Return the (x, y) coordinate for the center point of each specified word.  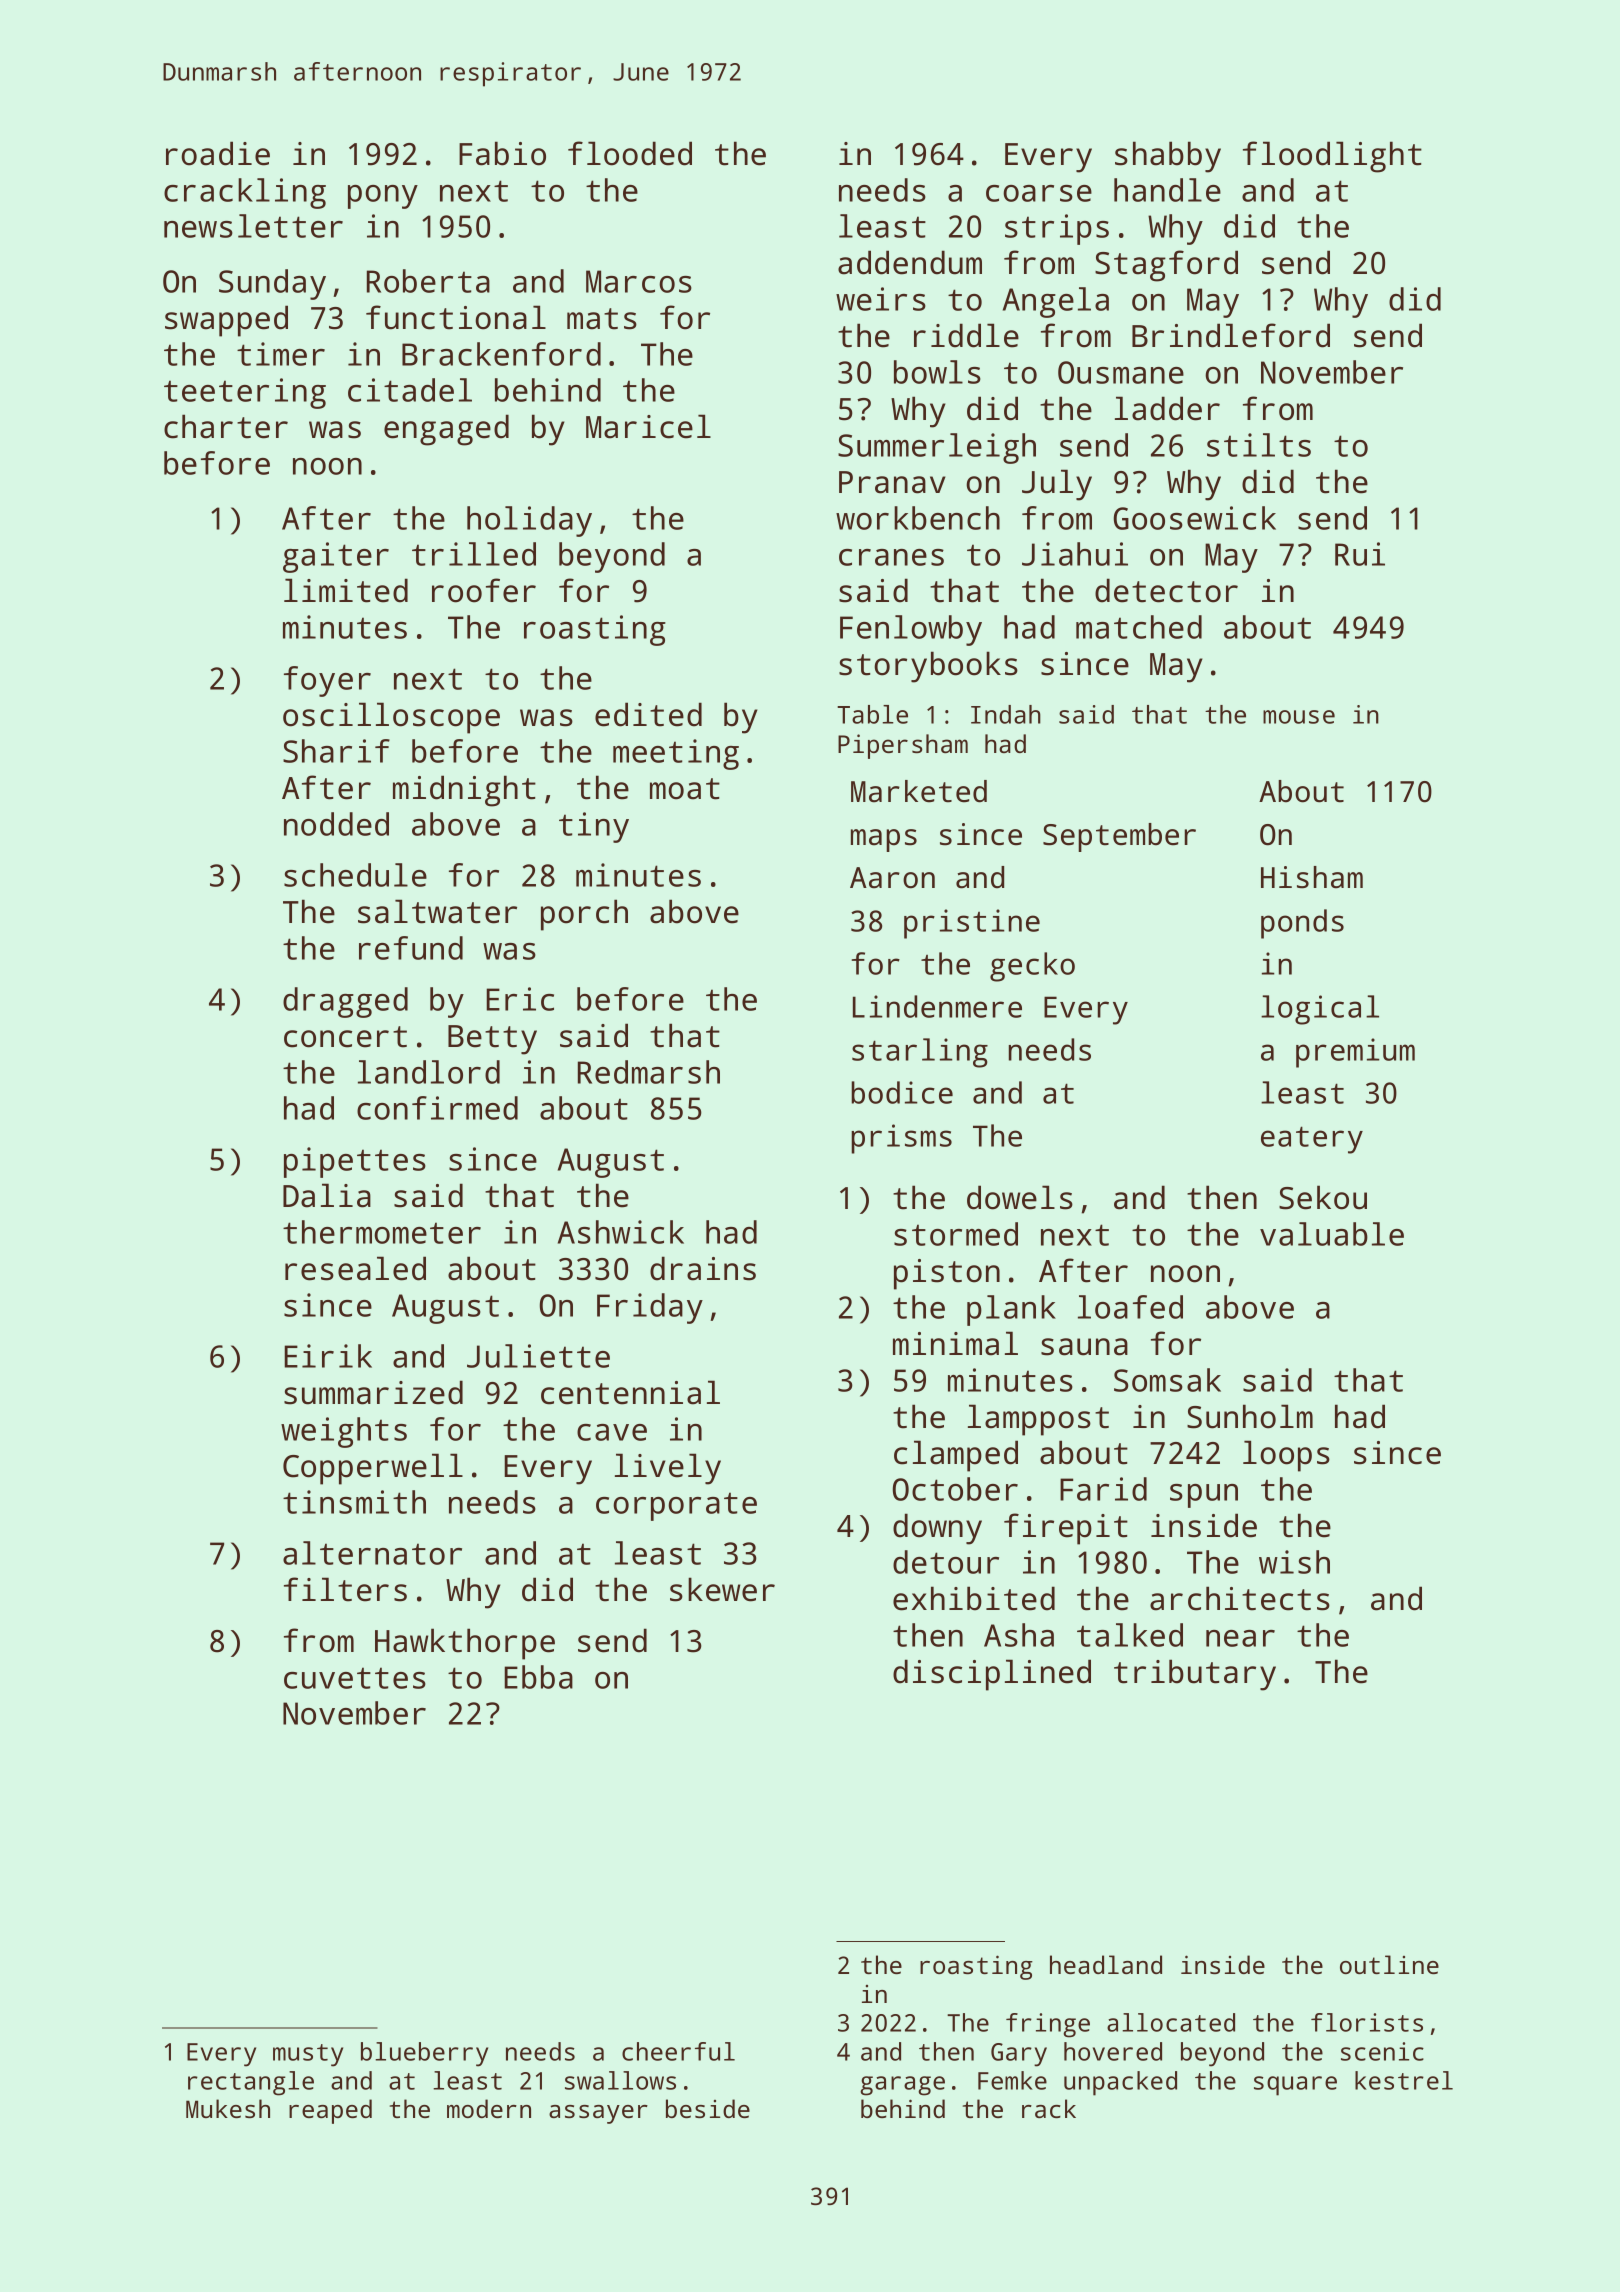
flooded (630, 153)
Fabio (502, 153)
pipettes (355, 1162)
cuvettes (355, 1678)
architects (1240, 1598)
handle (1167, 190)
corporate (676, 1506)
